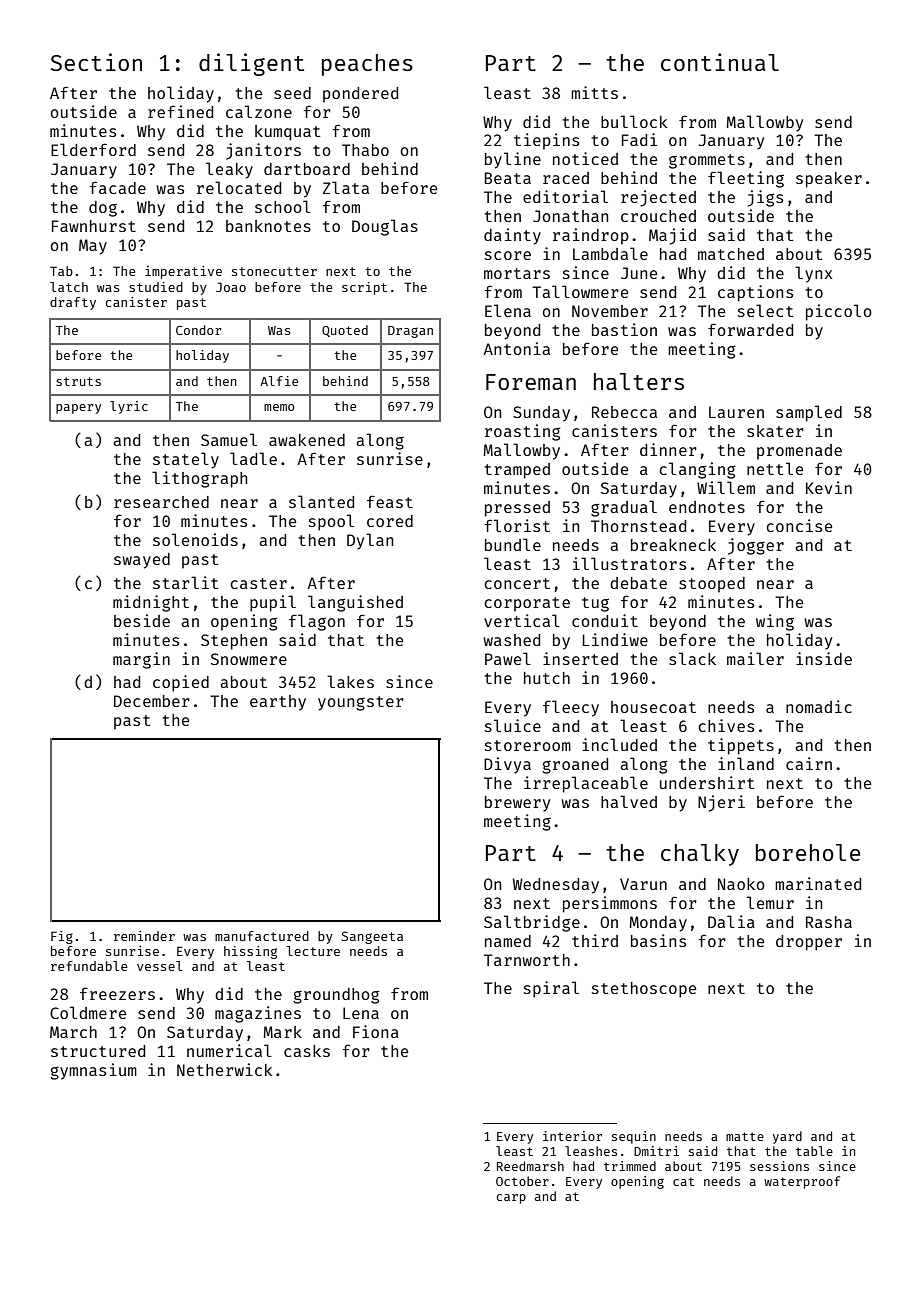  I want to click on youngster, so click(361, 703).
